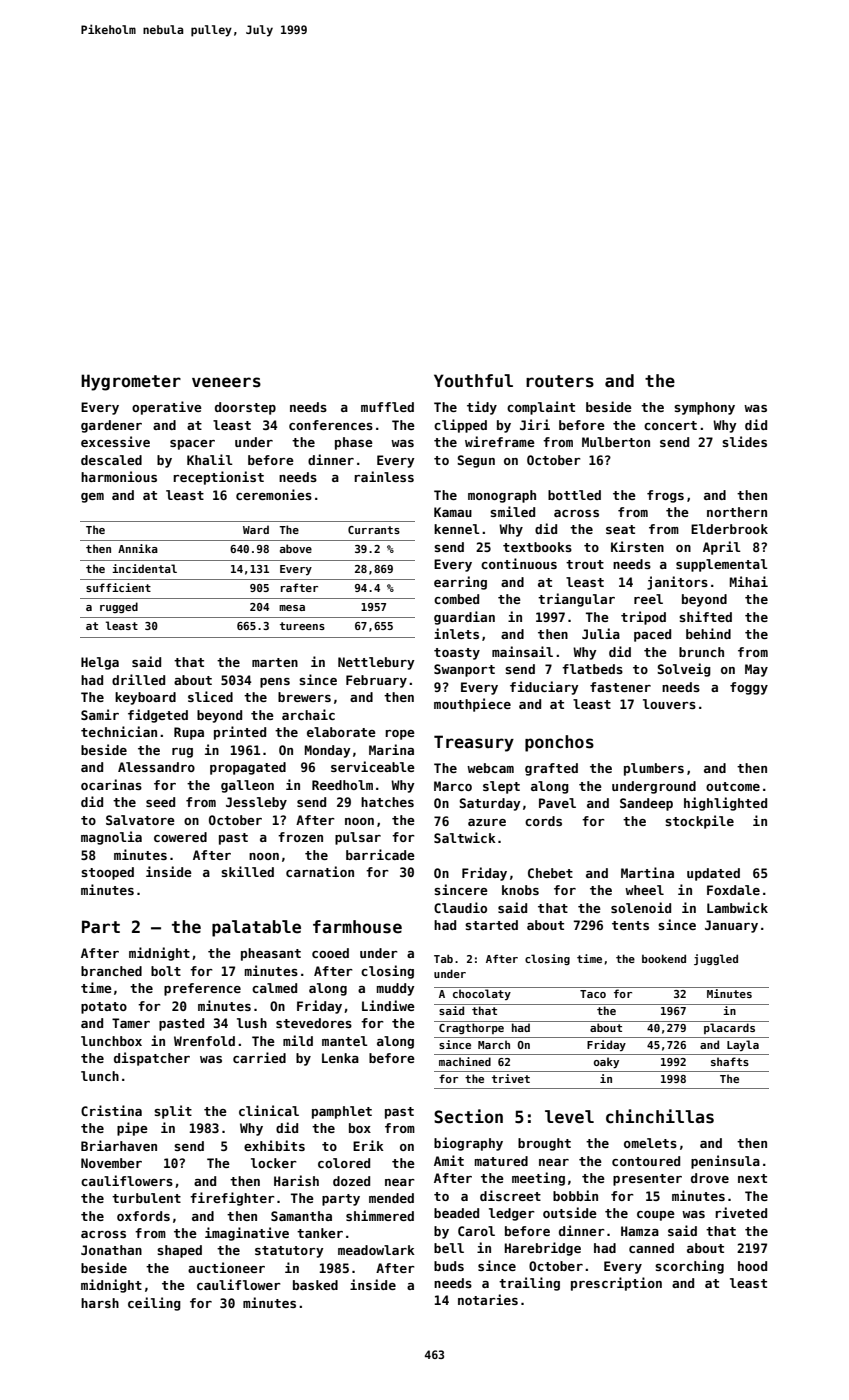  Describe the element at coordinates (473, 380) in the screenshot. I see `Youthful` at that location.
